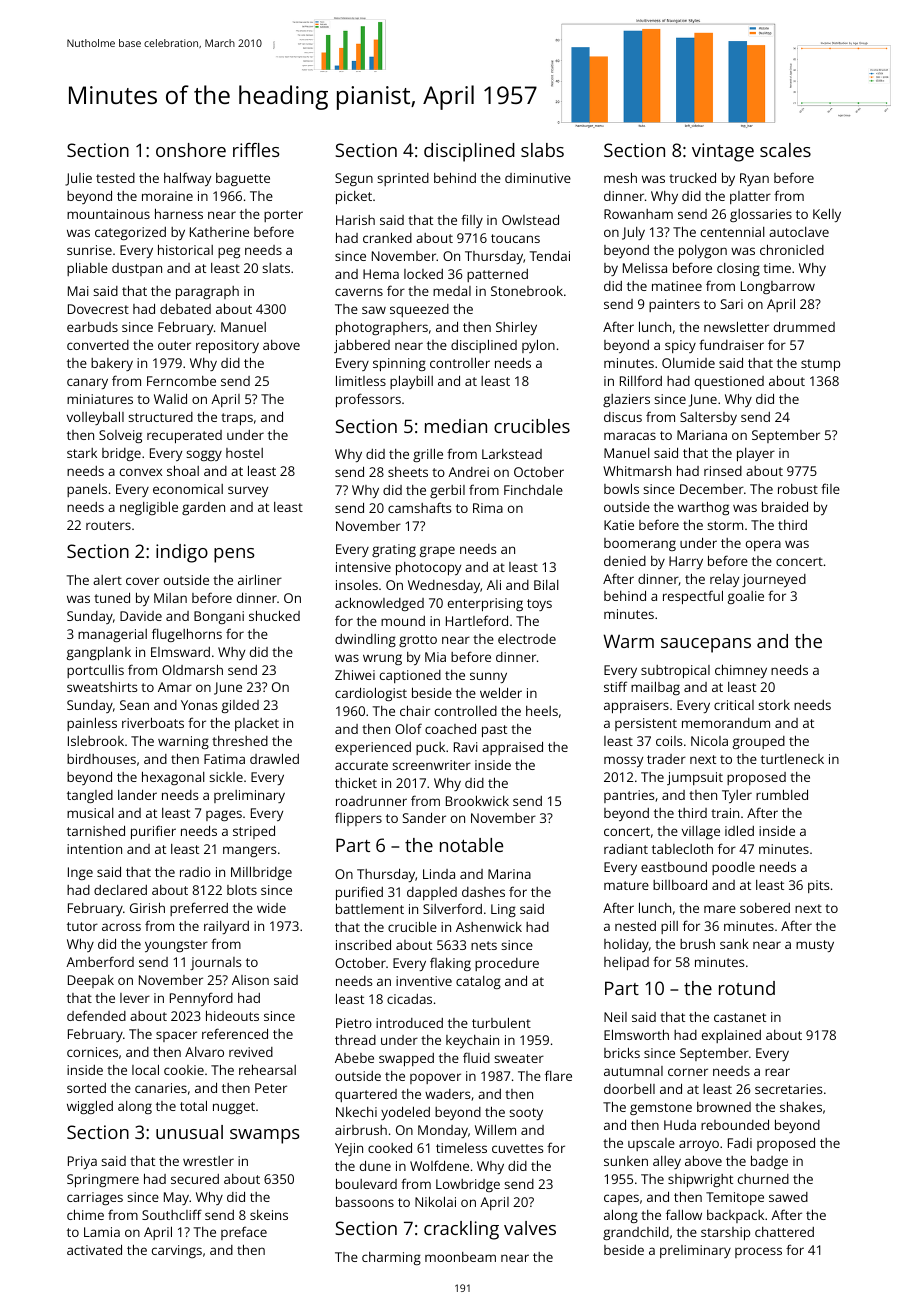  Describe the element at coordinates (512, 454) in the screenshot. I see `Larkstead` at that location.
